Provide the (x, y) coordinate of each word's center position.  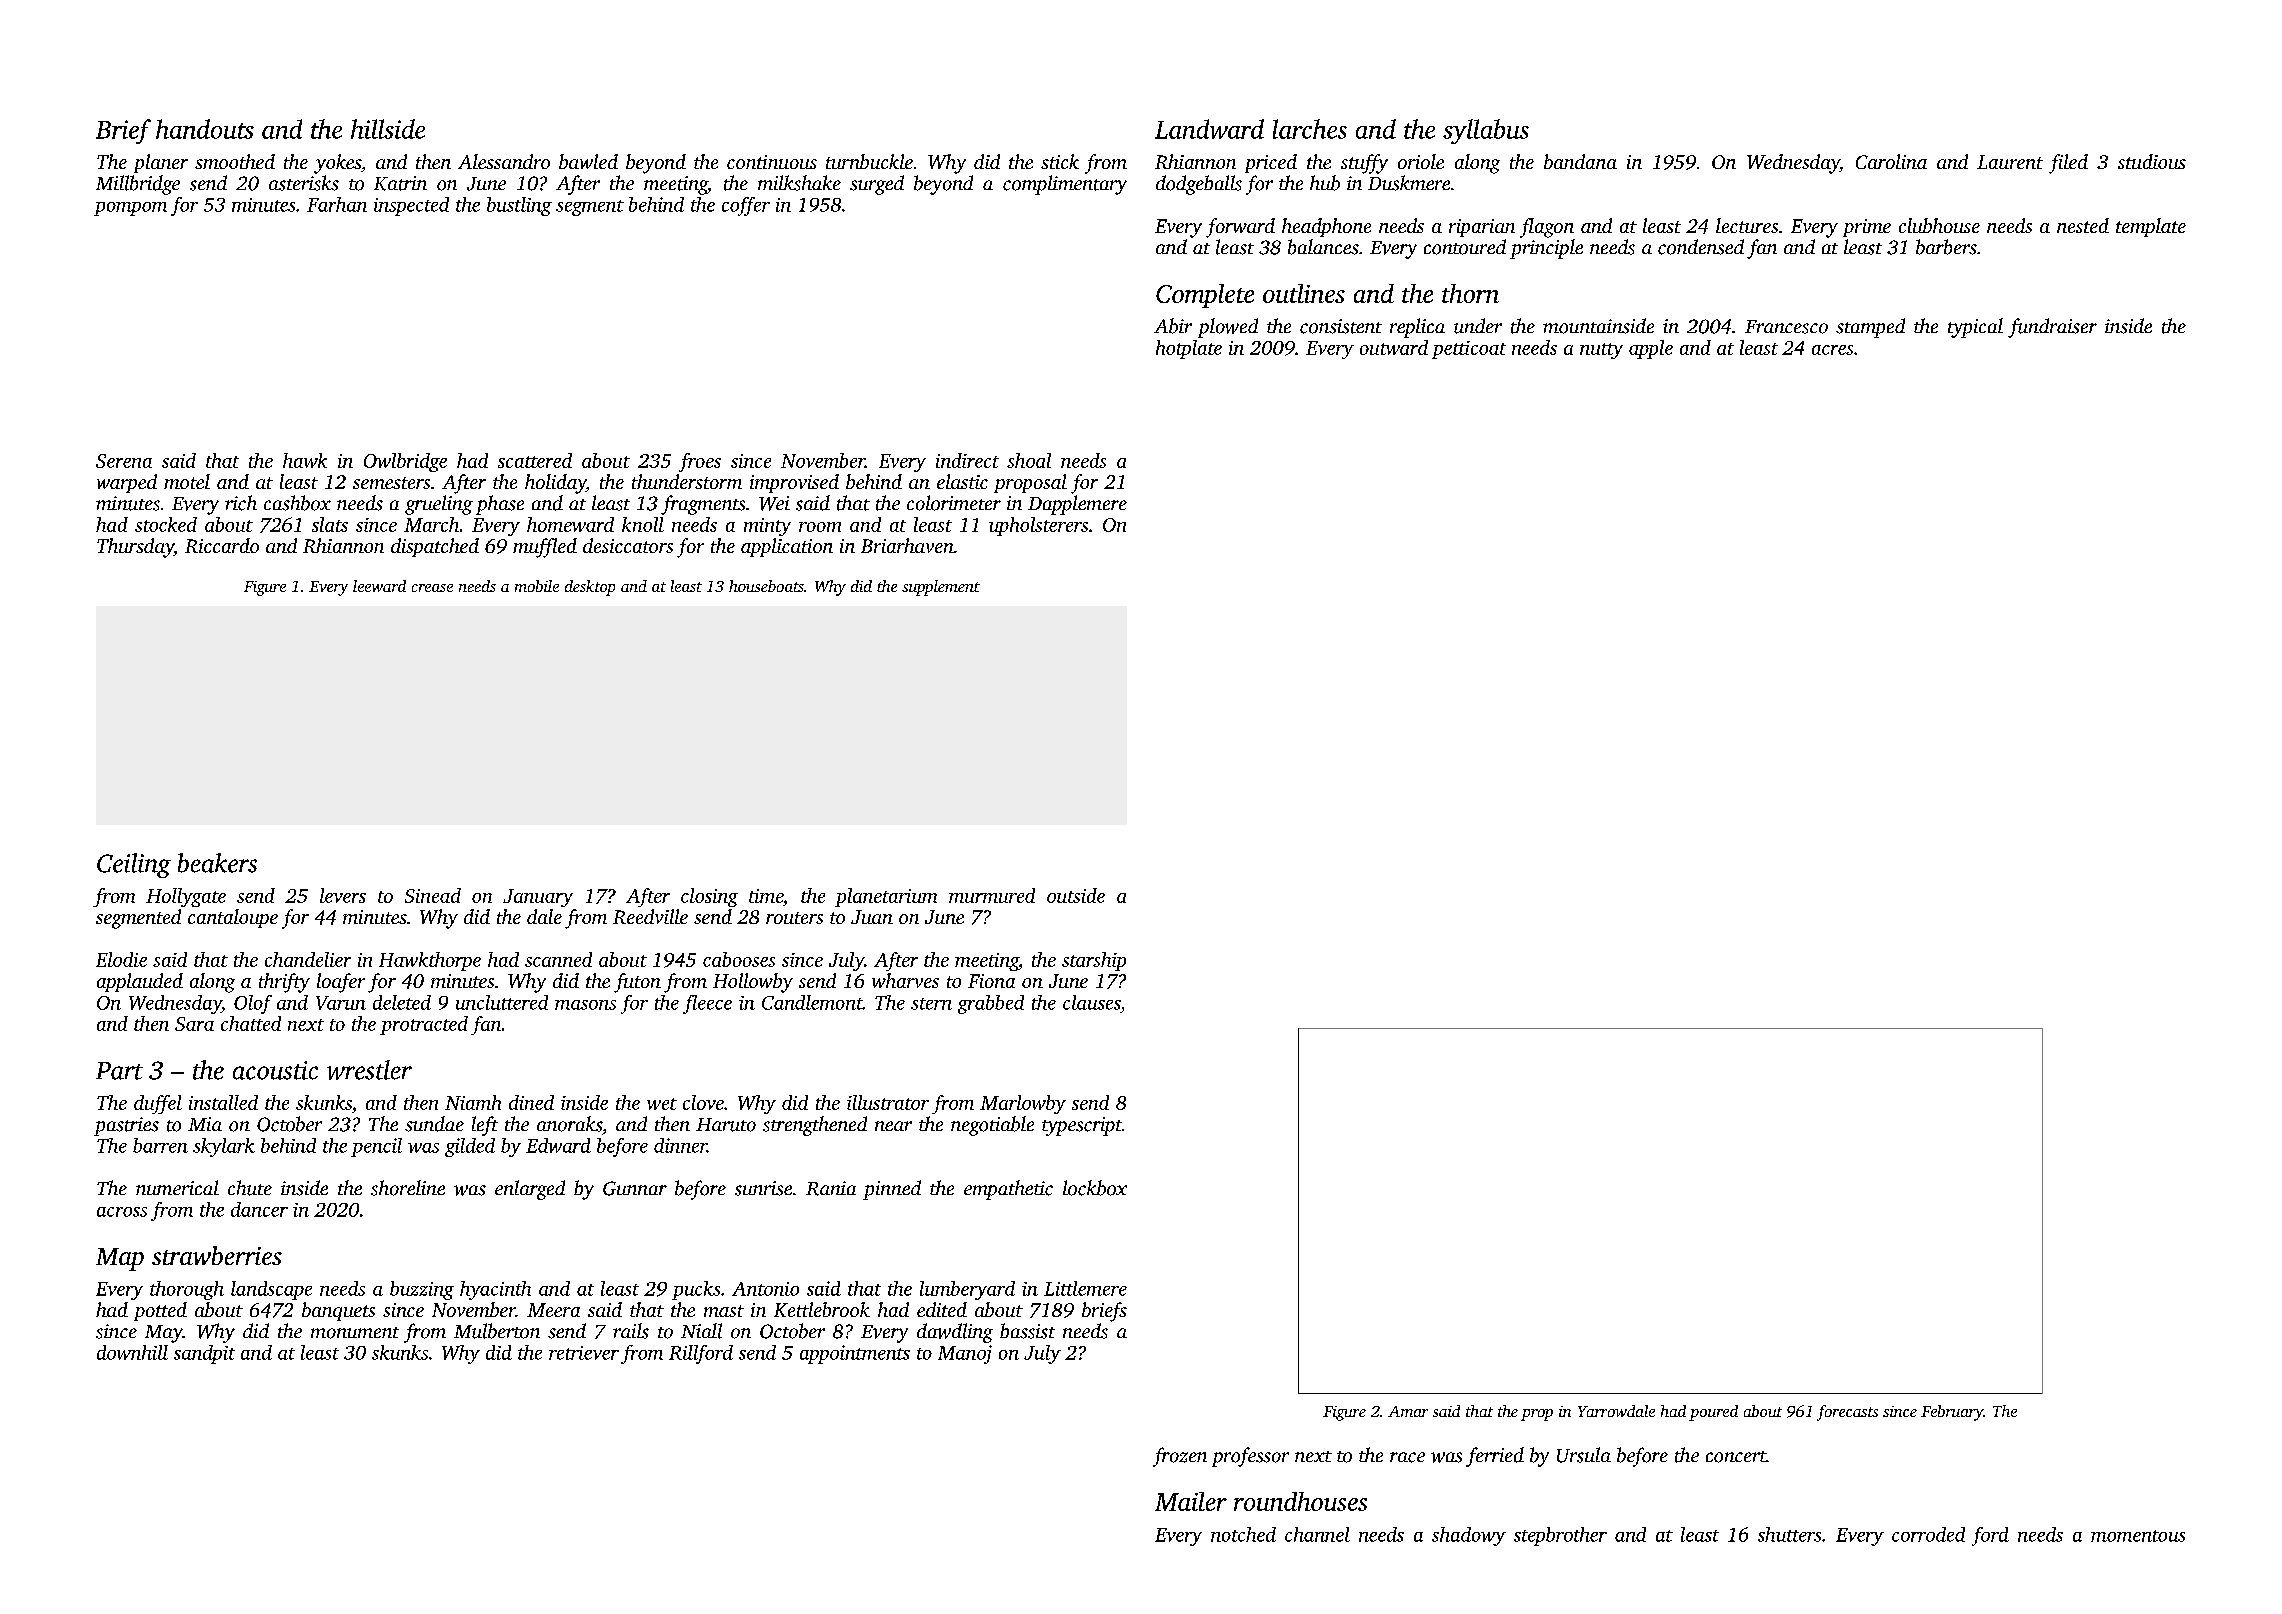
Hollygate (186, 897)
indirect (967, 460)
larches (1310, 129)
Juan (872, 917)
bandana (1580, 161)
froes (700, 462)
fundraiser (2052, 328)
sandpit (204, 1354)
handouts (205, 129)
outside (1076, 895)
